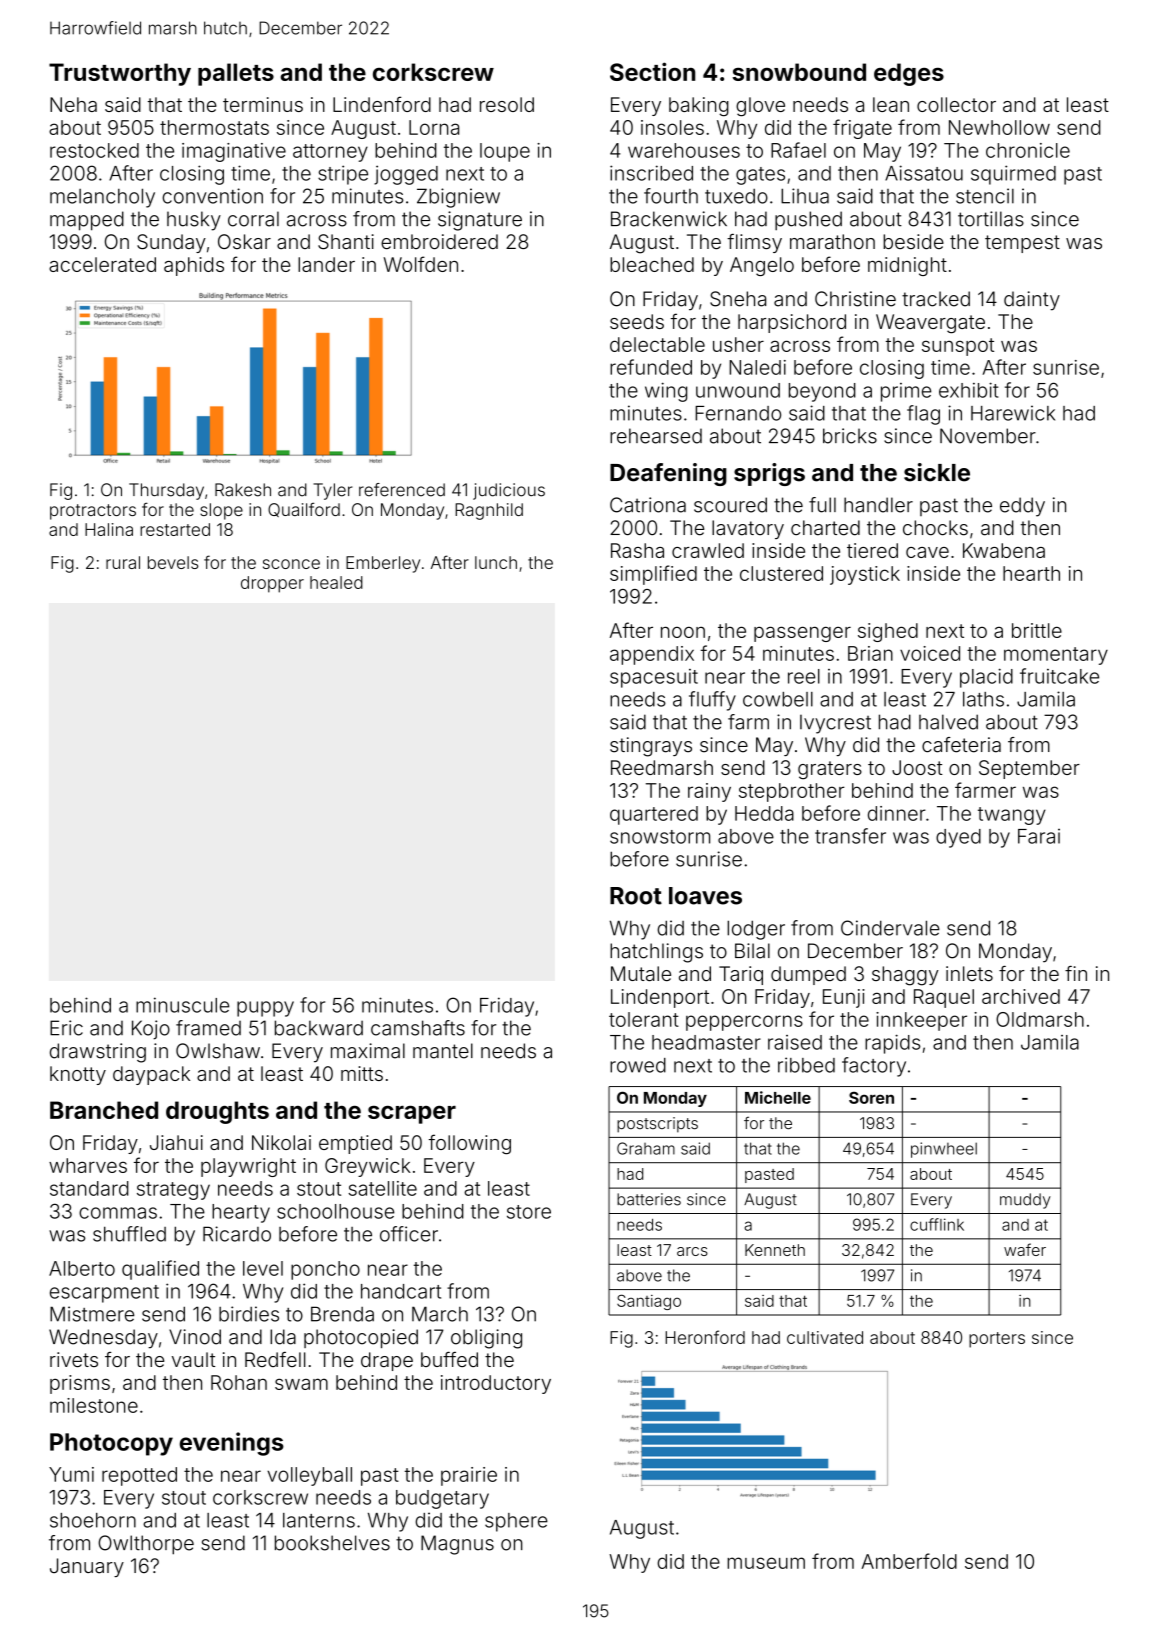 Image resolution: width=1164 pixels, height=1646 pixels. Describe the element at coordinates (265, 1009) in the document. I see `puppy` at that location.
